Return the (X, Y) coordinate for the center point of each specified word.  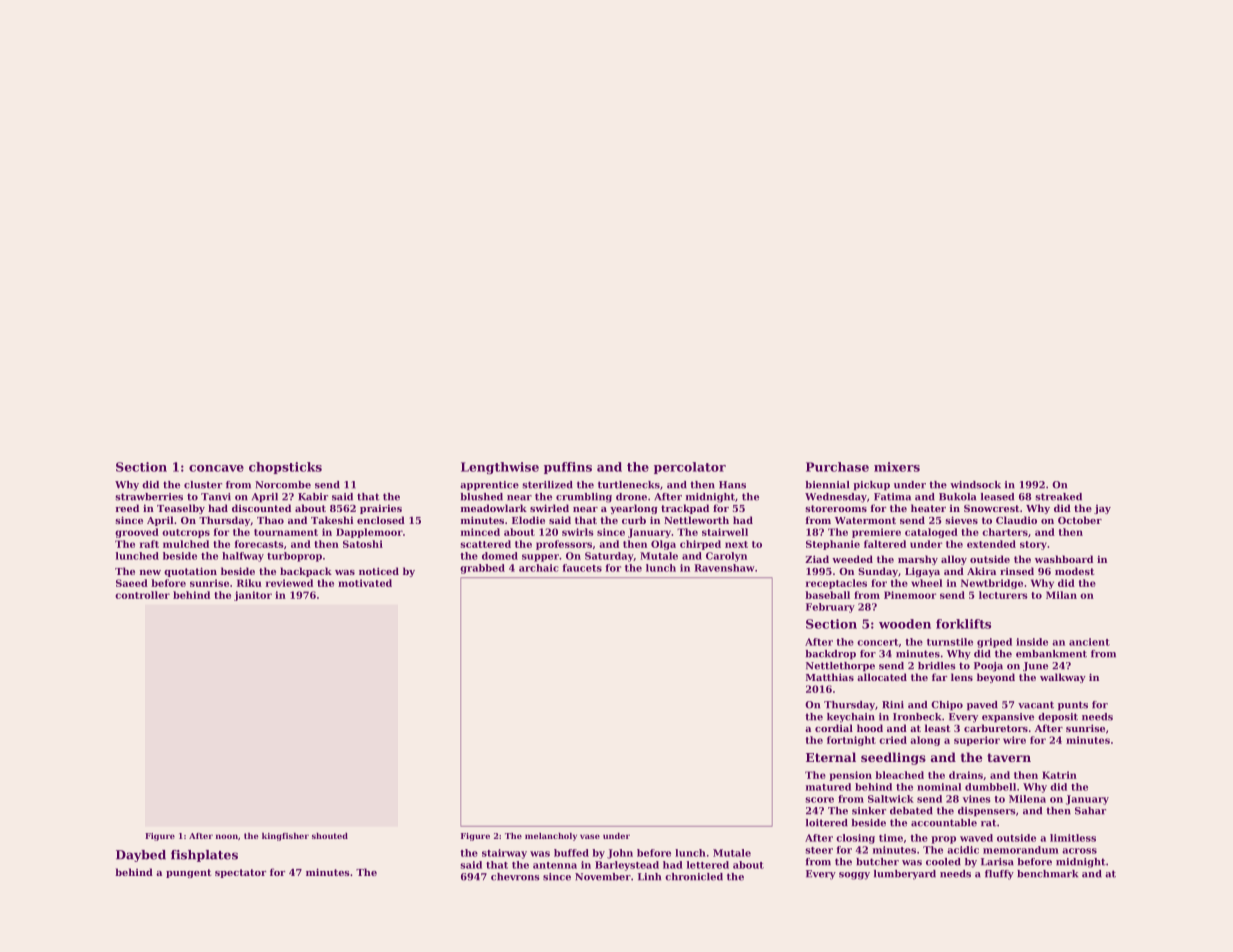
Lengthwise (500, 468)
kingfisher (285, 837)
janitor (253, 596)
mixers (897, 467)
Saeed (132, 583)
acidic (963, 850)
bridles (937, 666)
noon (227, 836)
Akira (981, 571)
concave (216, 468)
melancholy (551, 837)
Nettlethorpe (840, 667)
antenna (555, 865)
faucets (582, 568)
